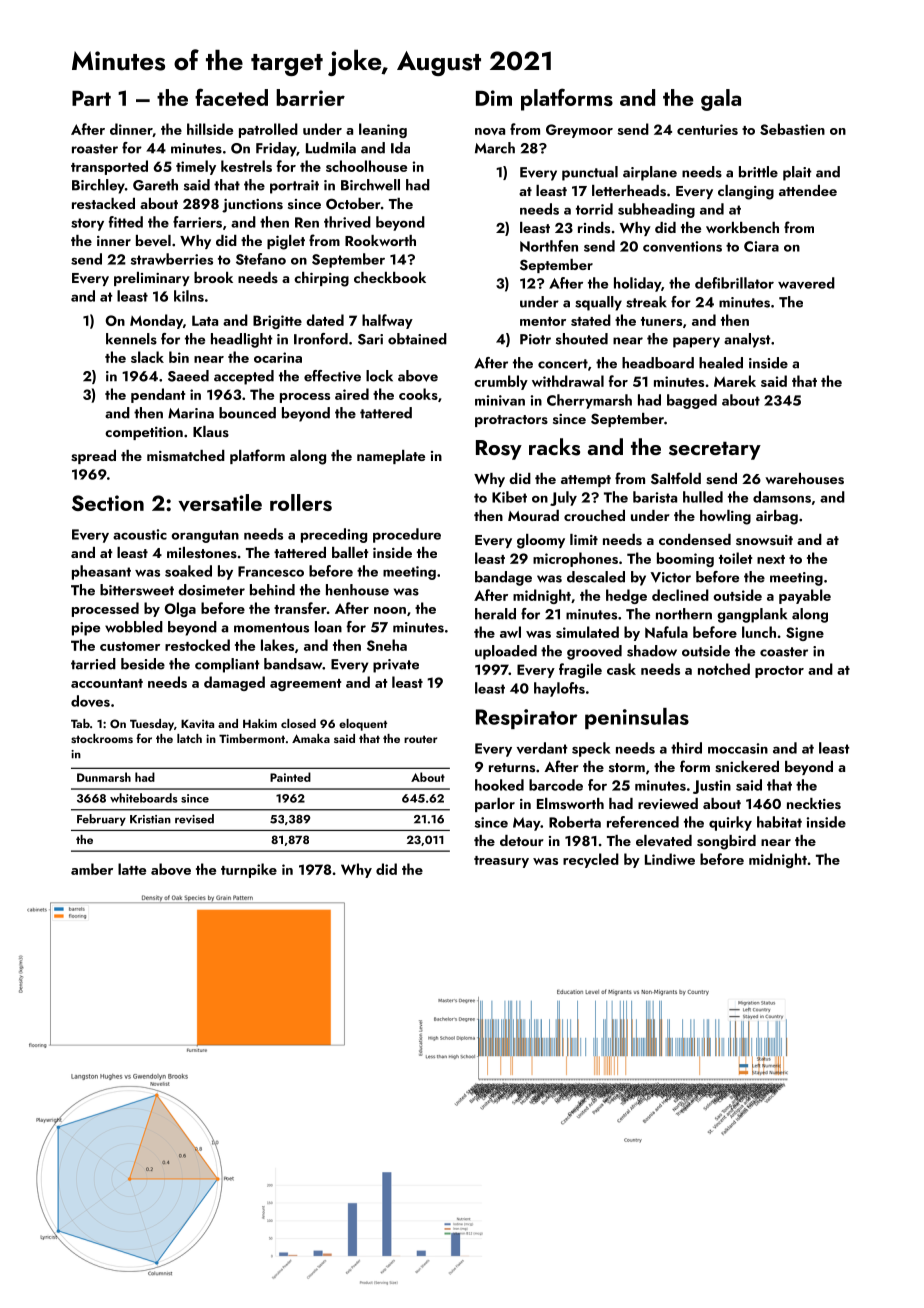 Image resolution: width=924 pixels, height=1308 pixels. What do you see at coordinates (132, 869) in the screenshot?
I see `latte` at bounding box center [132, 869].
